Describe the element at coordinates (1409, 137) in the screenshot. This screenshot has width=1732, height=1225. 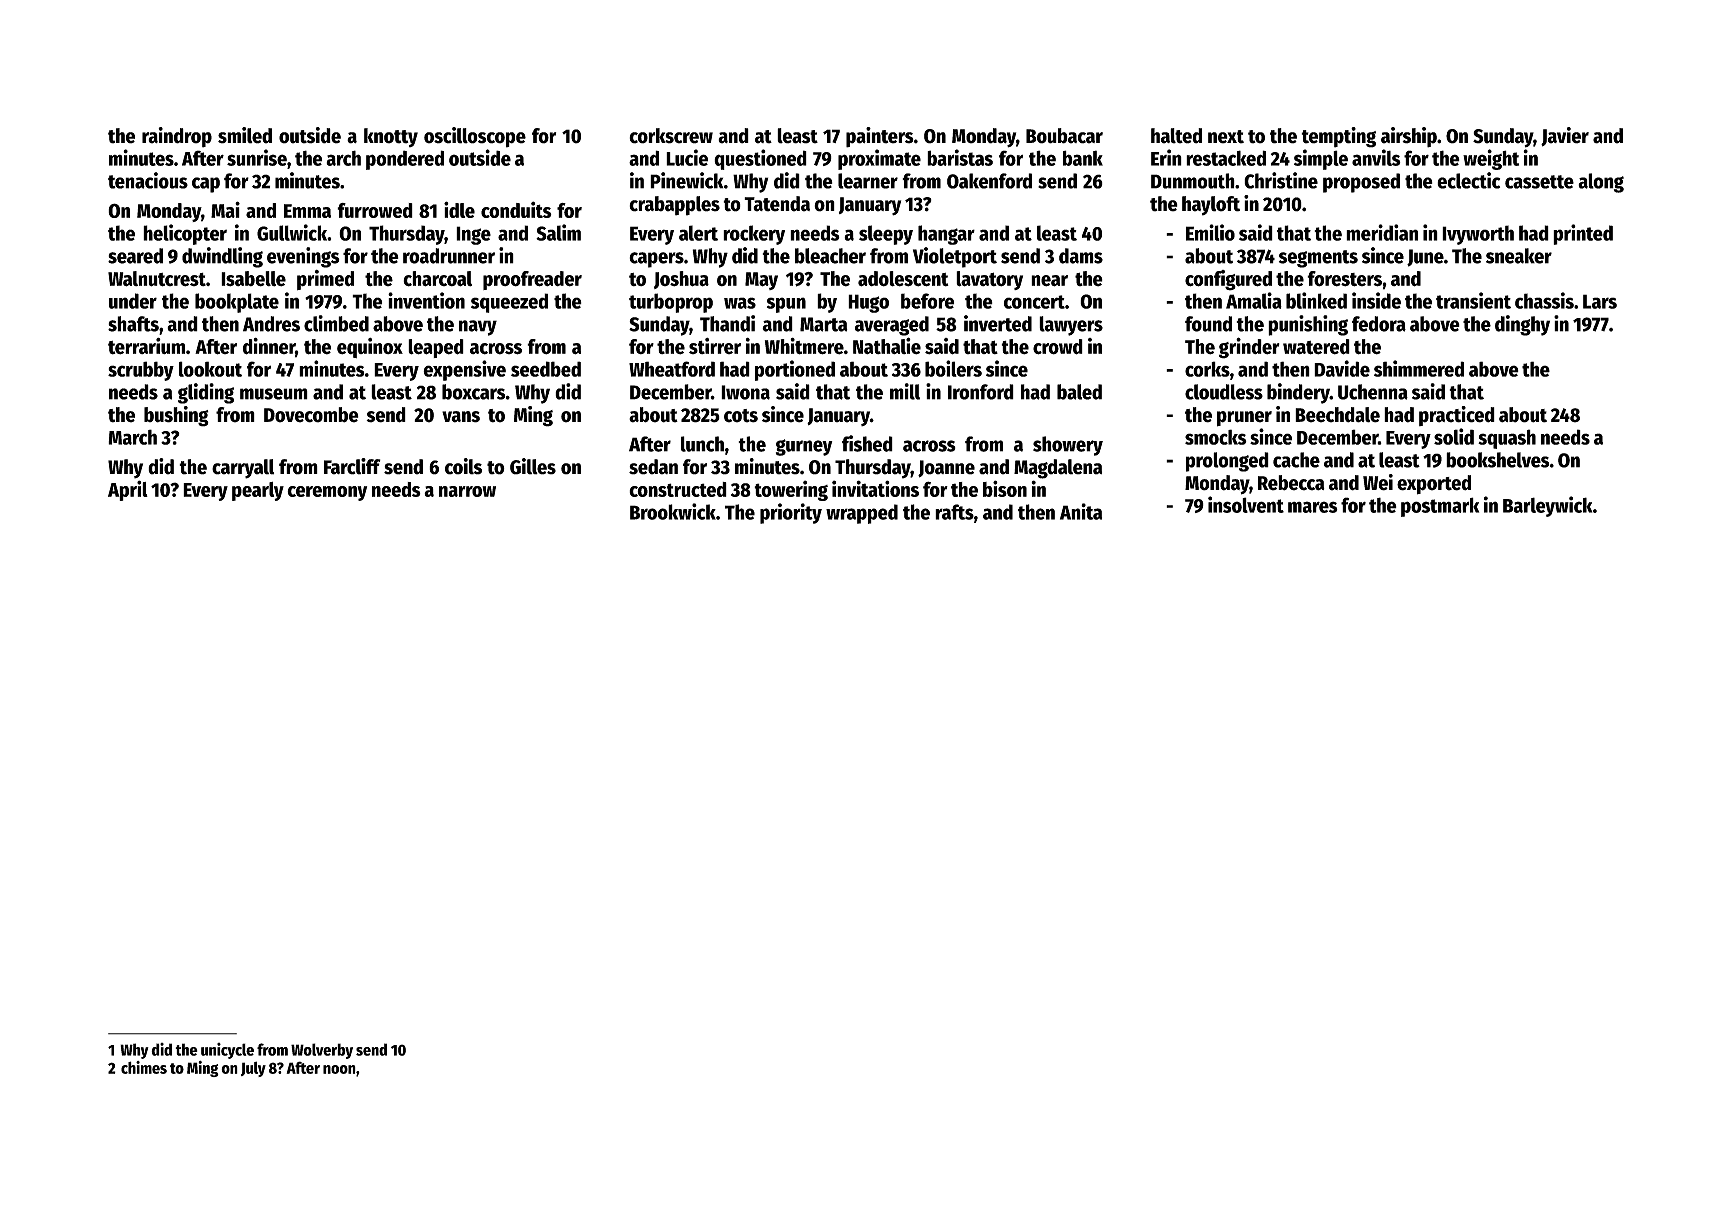
I see `airship` at that location.
